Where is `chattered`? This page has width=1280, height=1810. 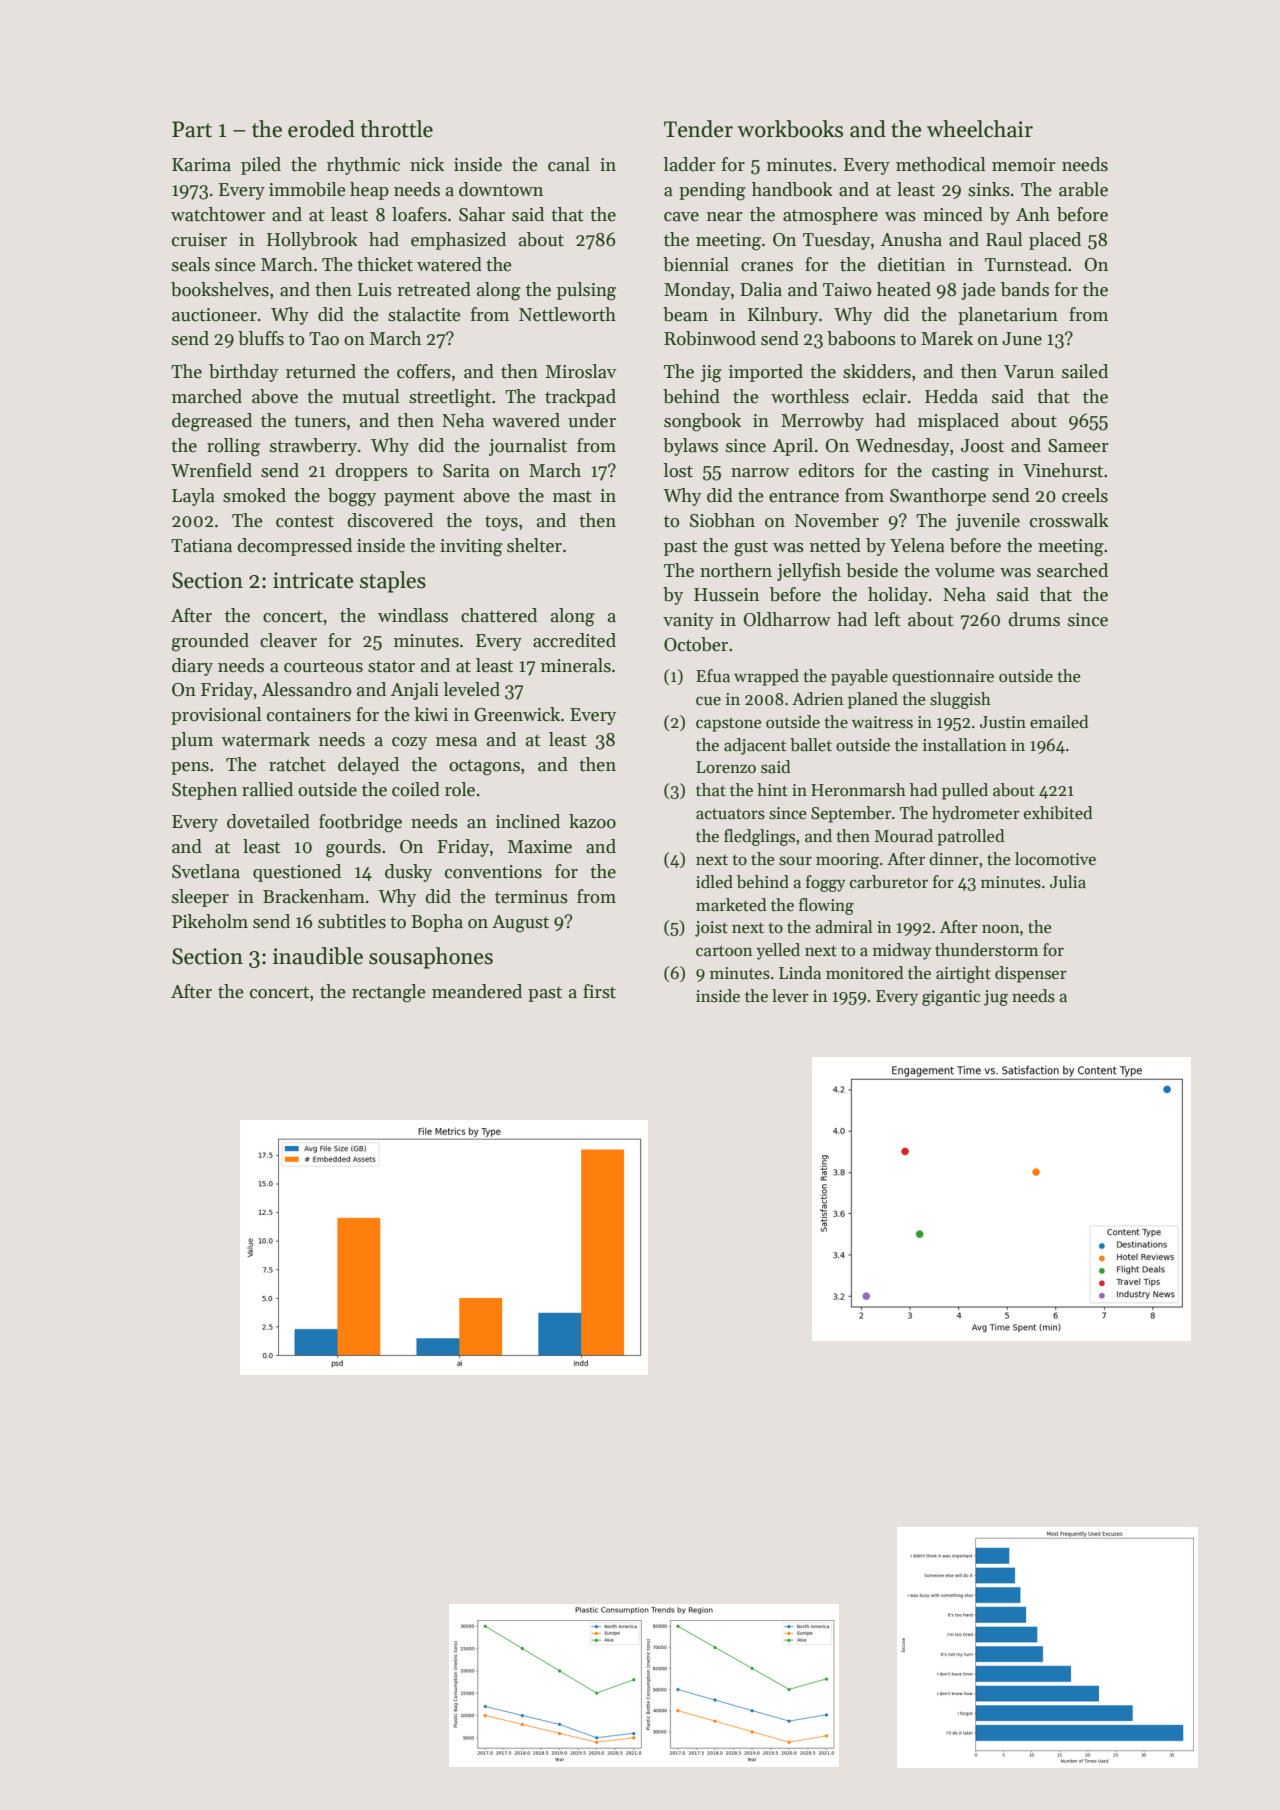
chattered is located at coordinates (499, 615).
